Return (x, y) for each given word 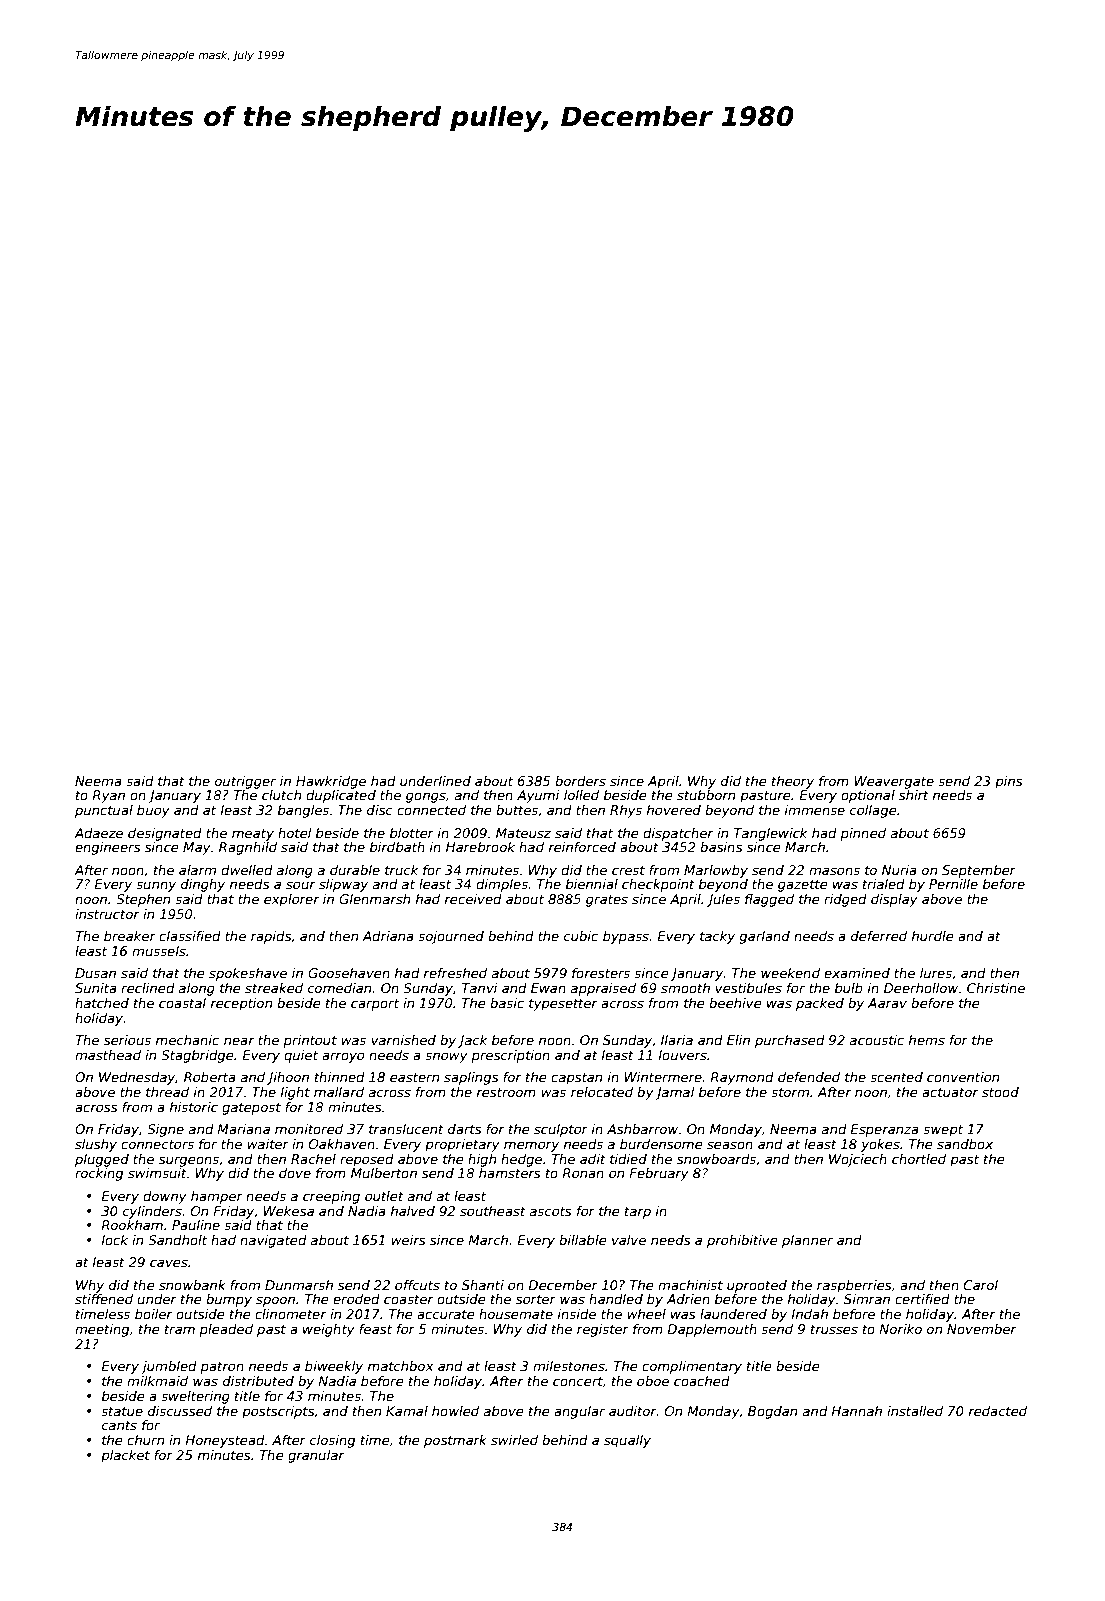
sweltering (195, 1397)
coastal (182, 1003)
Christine (996, 988)
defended (809, 1077)
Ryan (108, 796)
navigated (273, 1241)
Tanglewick (770, 834)
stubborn (706, 795)
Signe (165, 1130)
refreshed (455, 973)
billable (583, 1240)
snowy (446, 1057)
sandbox (965, 1144)
